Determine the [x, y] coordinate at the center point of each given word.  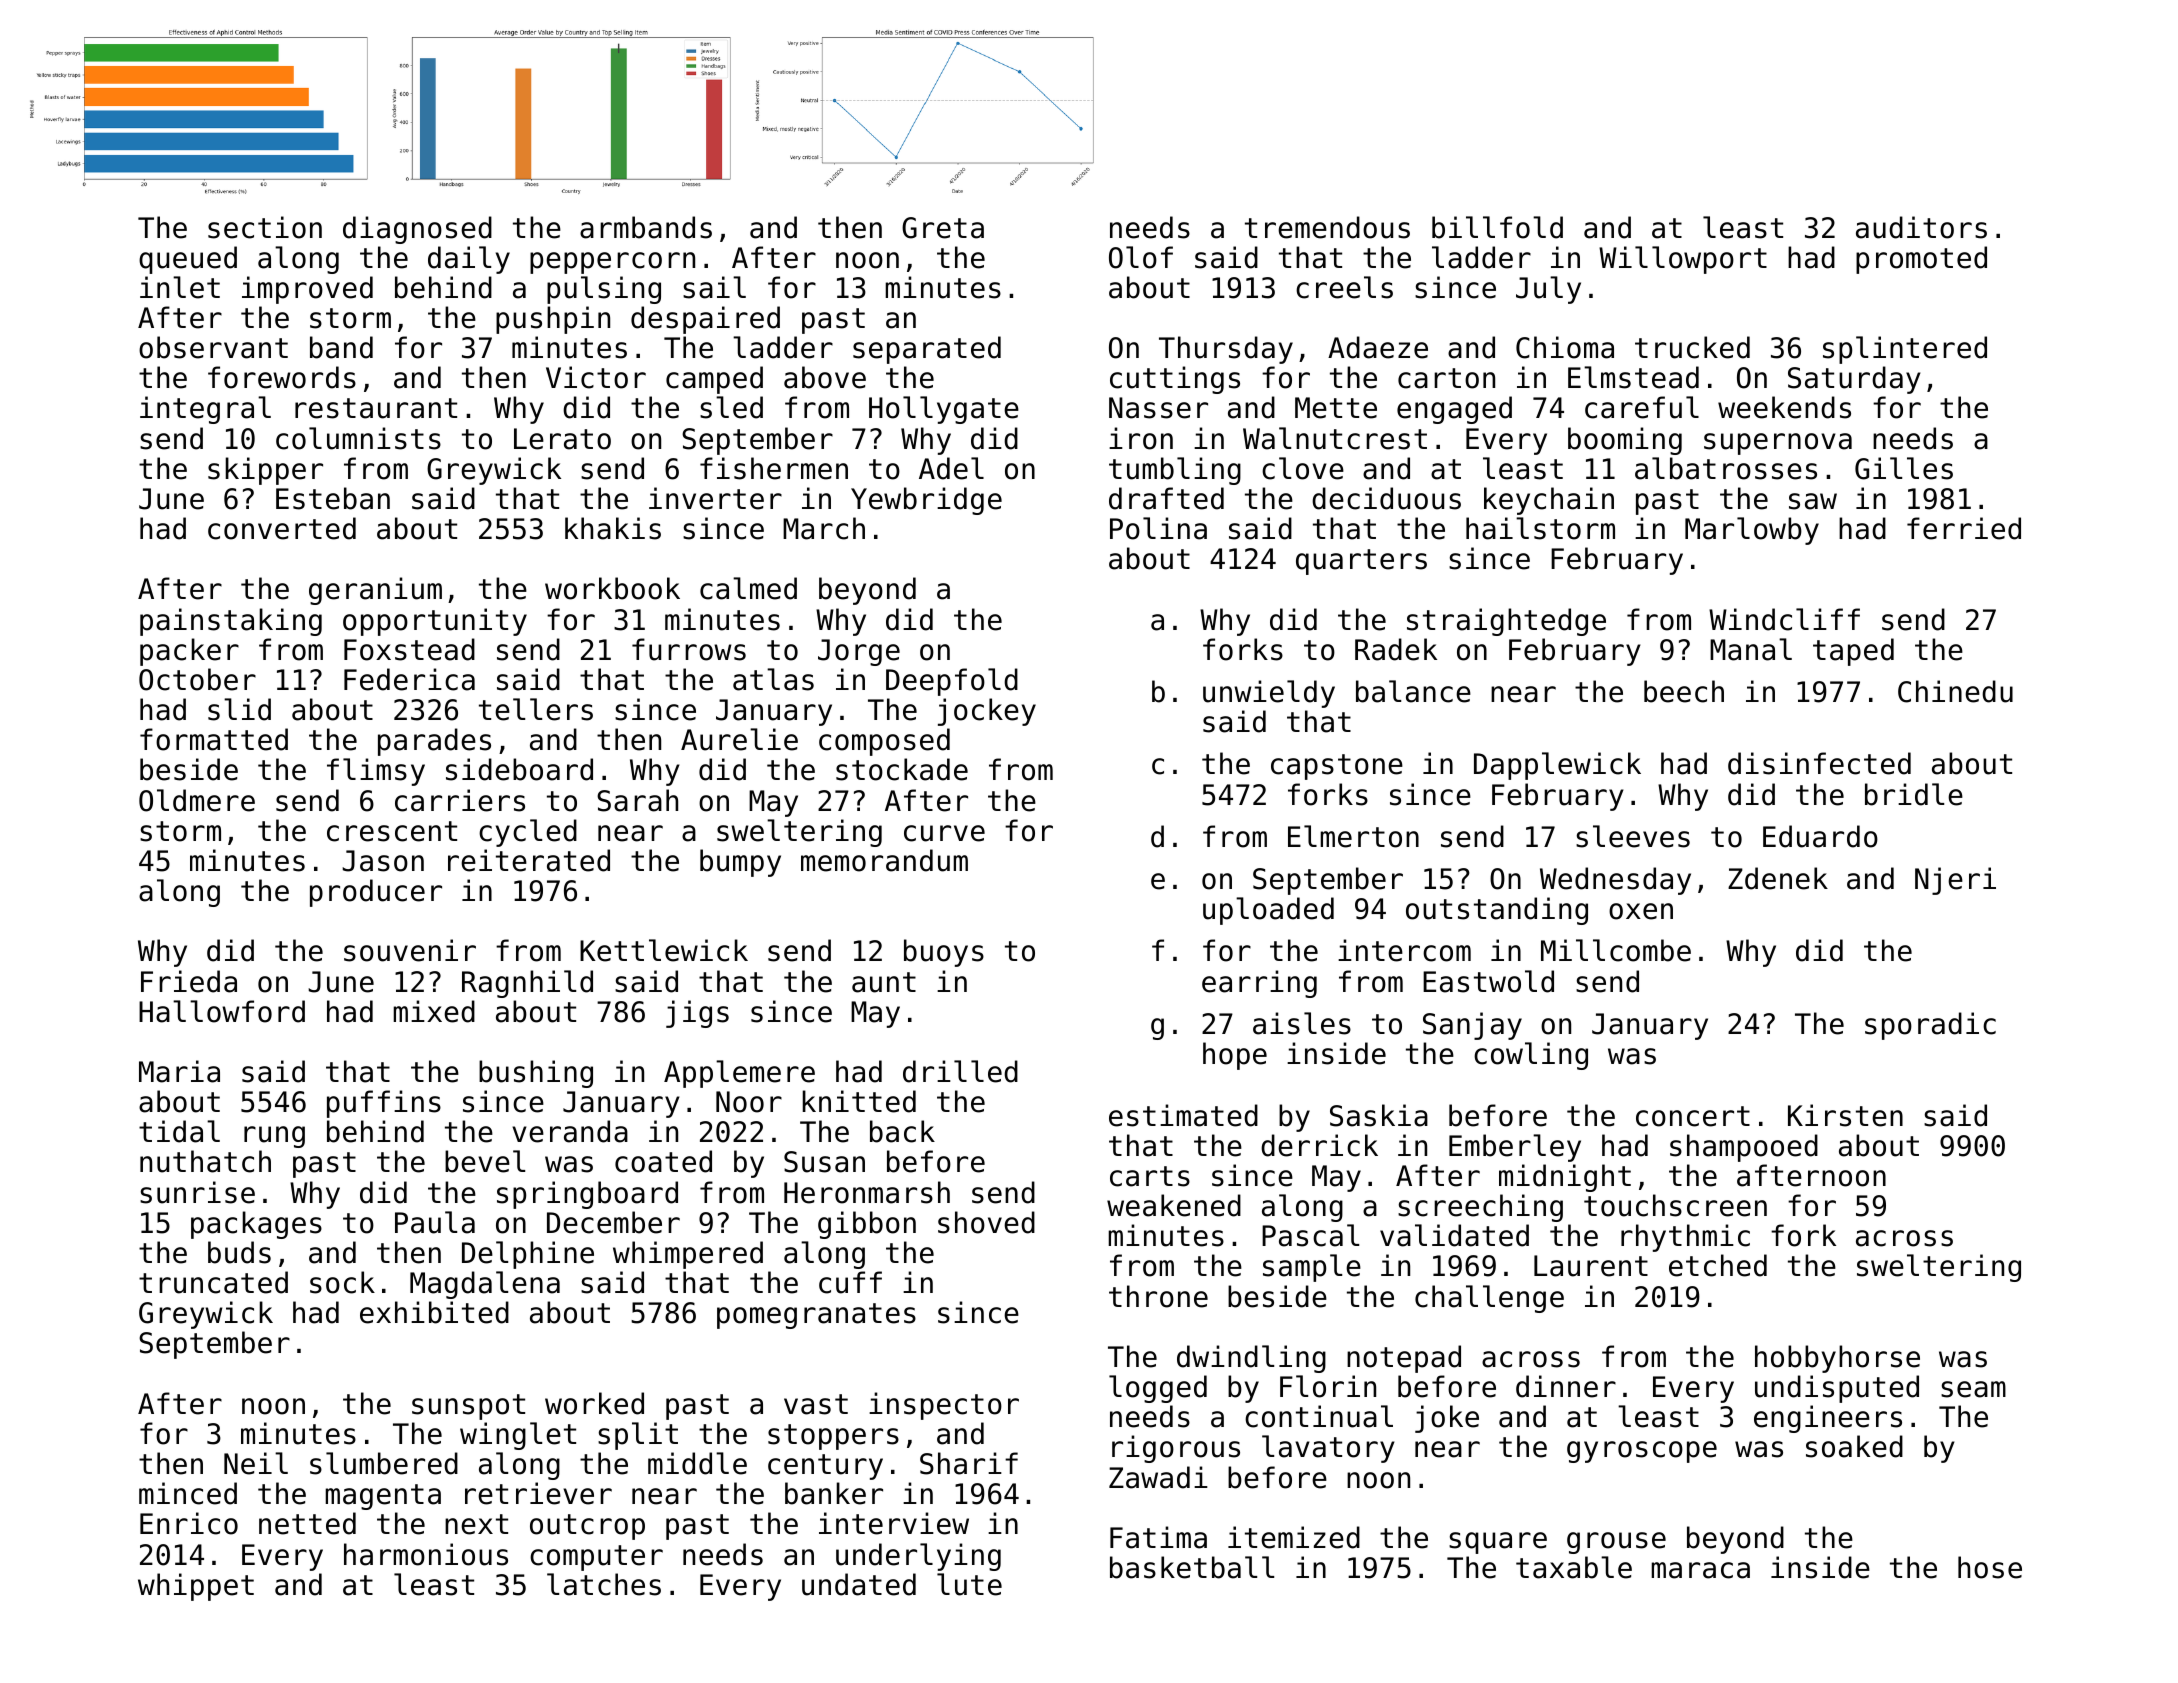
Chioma [1565, 347]
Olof [1141, 257]
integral [205, 410]
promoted [1921, 260]
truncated [213, 1282]
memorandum [884, 860]
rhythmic [1685, 1238]
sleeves [1633, 836]
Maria [179, 1071]
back [902, 1131]
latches [604, 1584]
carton [1446, 378]
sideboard [519, 769]
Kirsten [1845, 1115]
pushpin [553, 320]
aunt [884, 982]
